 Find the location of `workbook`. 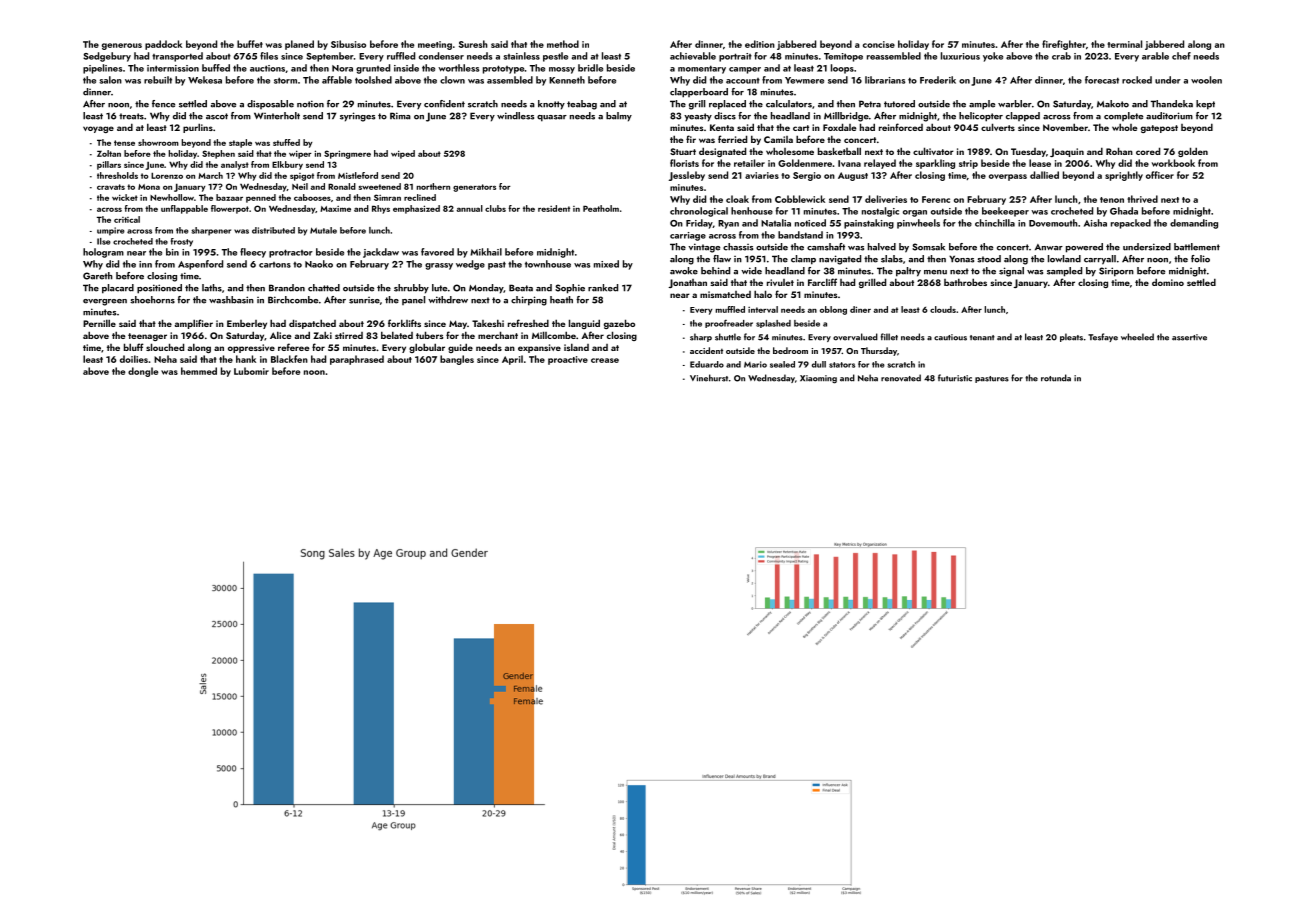

workbook is located at coordinates (1173, 163).
